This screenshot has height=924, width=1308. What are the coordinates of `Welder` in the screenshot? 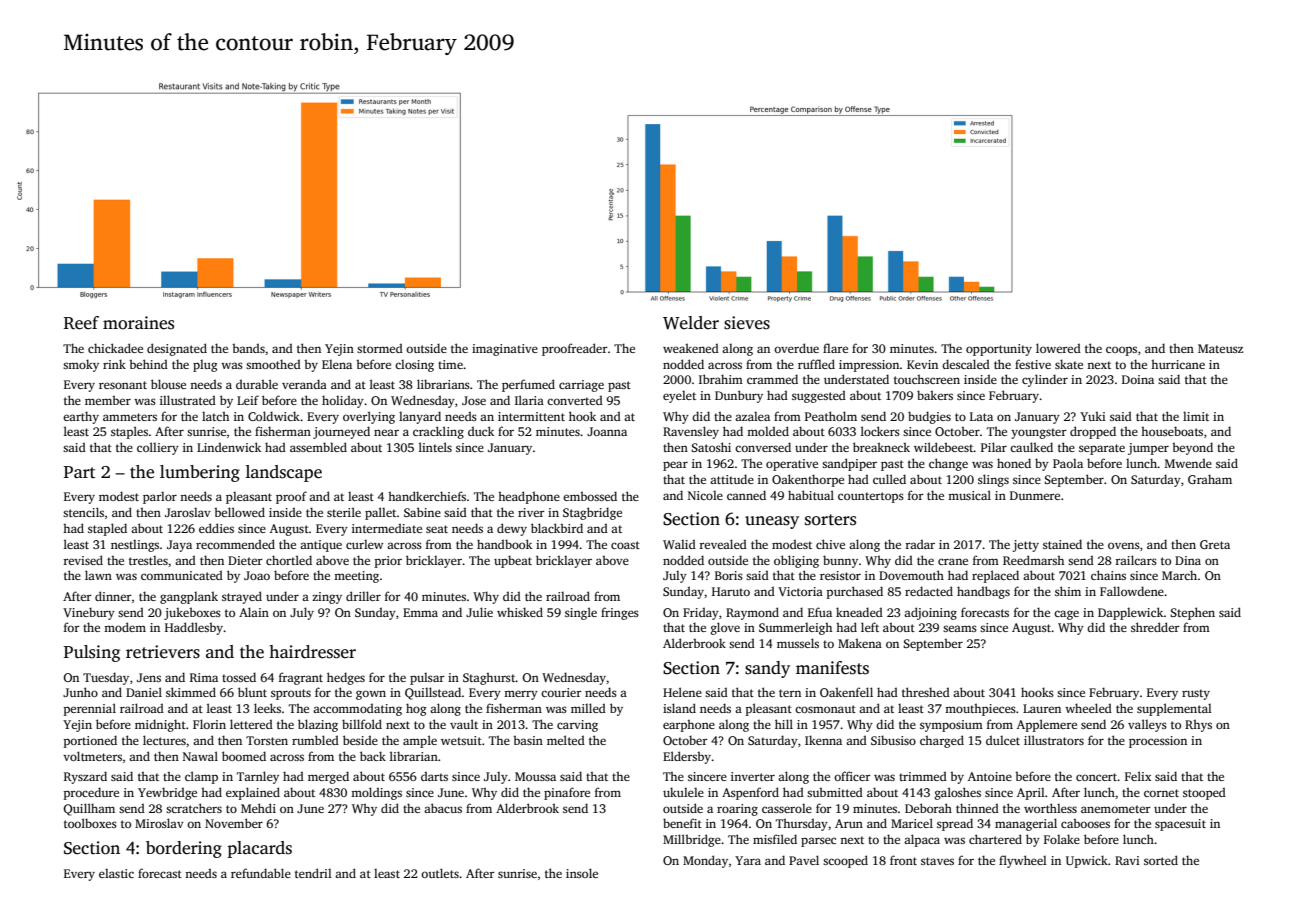 It's located at (691, 323).
